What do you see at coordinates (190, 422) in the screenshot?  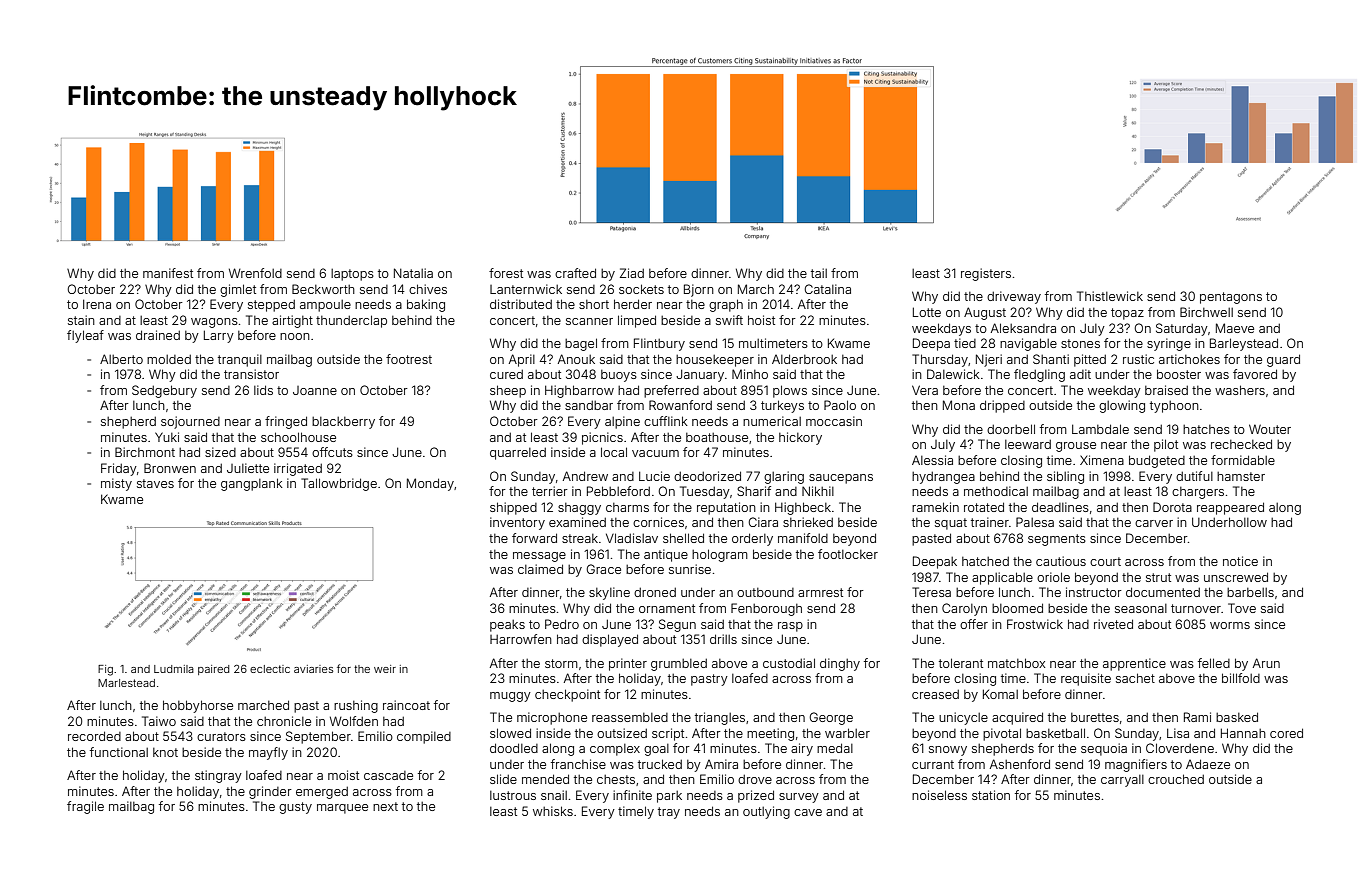 I see `sojourned` at bounding box center [190, 422].
